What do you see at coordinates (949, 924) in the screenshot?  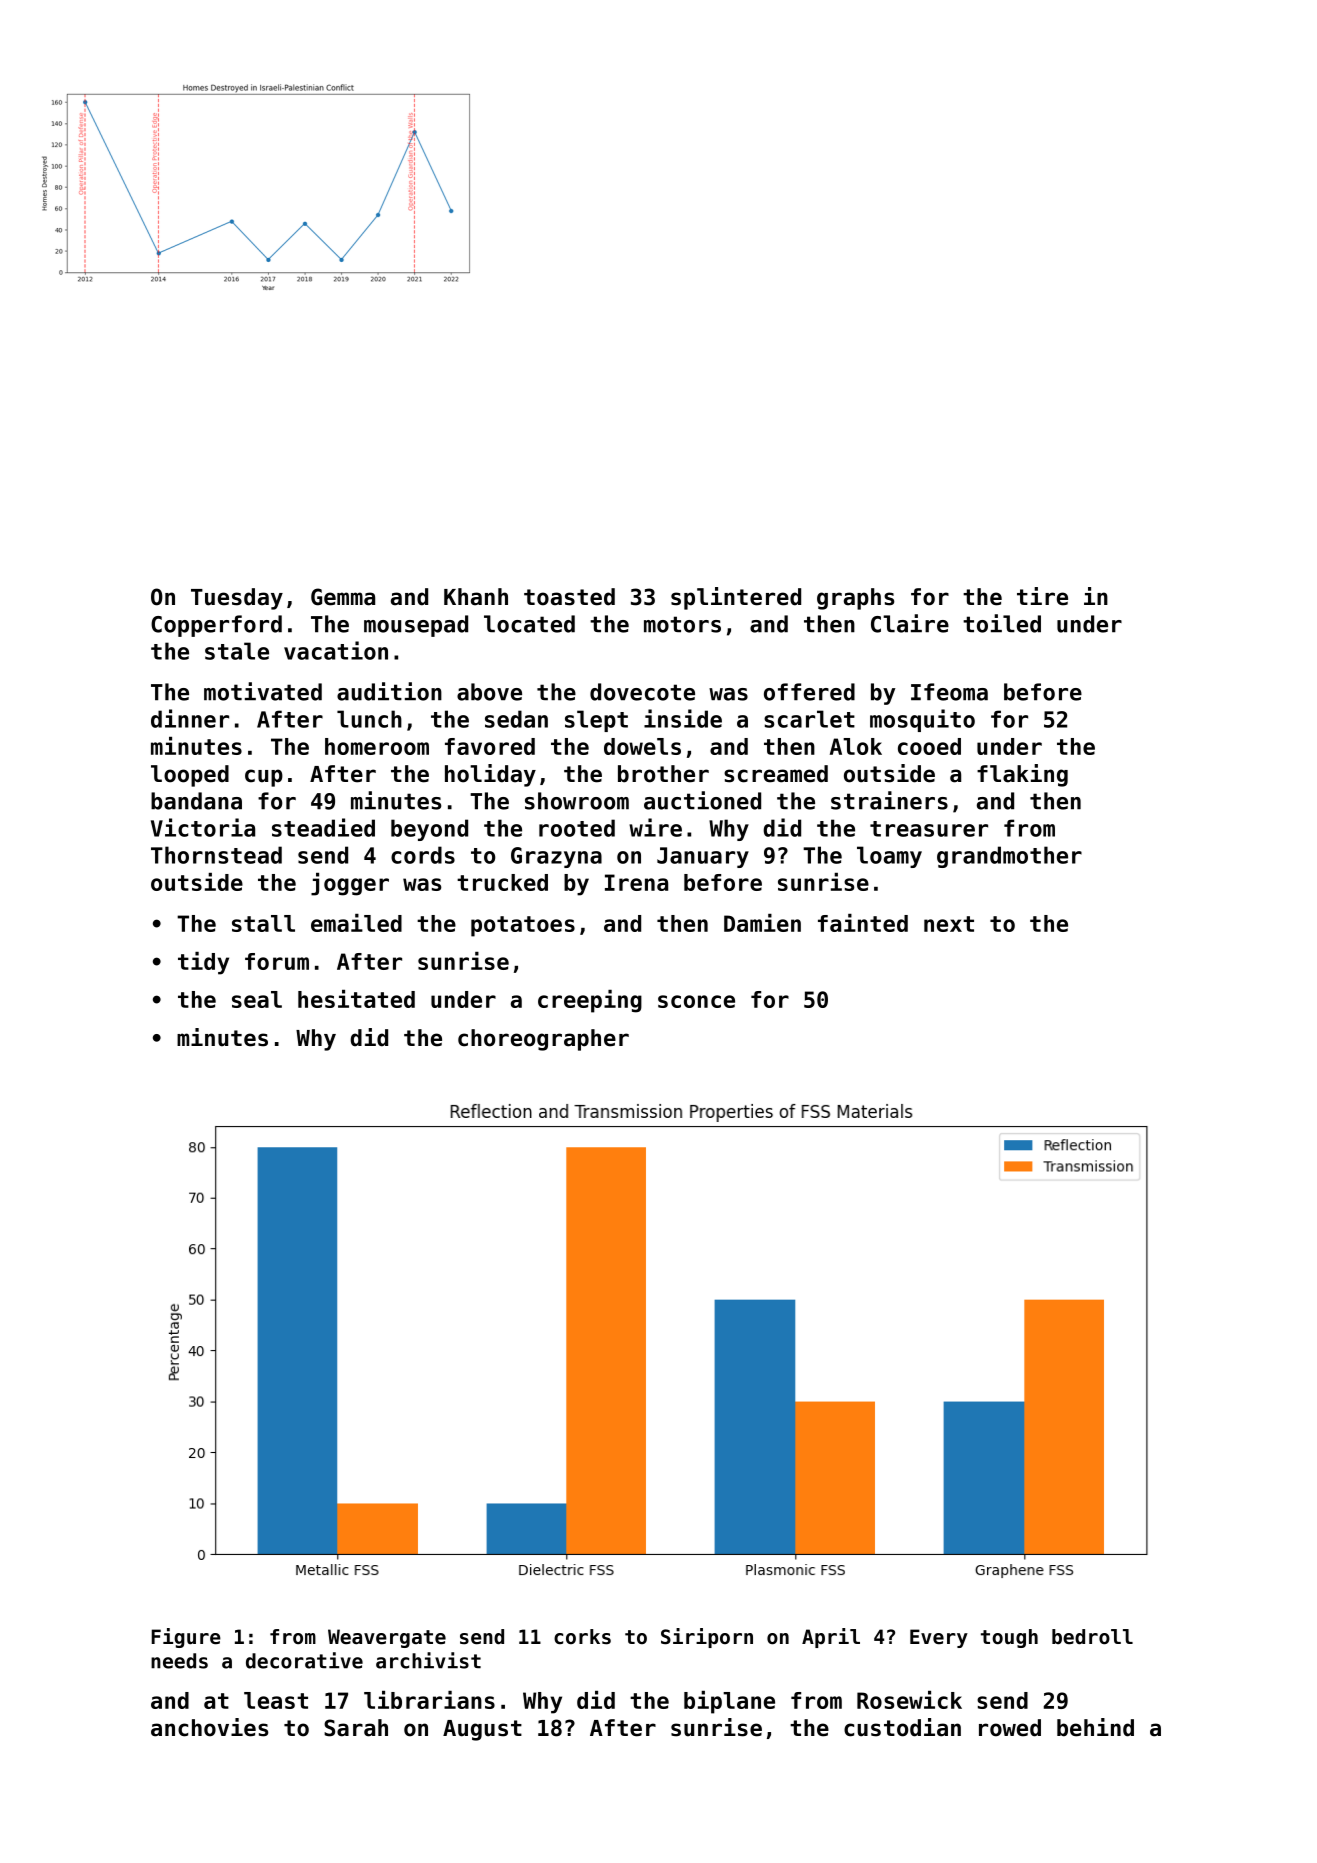 I see `next` at bounding box center [949, 924].
